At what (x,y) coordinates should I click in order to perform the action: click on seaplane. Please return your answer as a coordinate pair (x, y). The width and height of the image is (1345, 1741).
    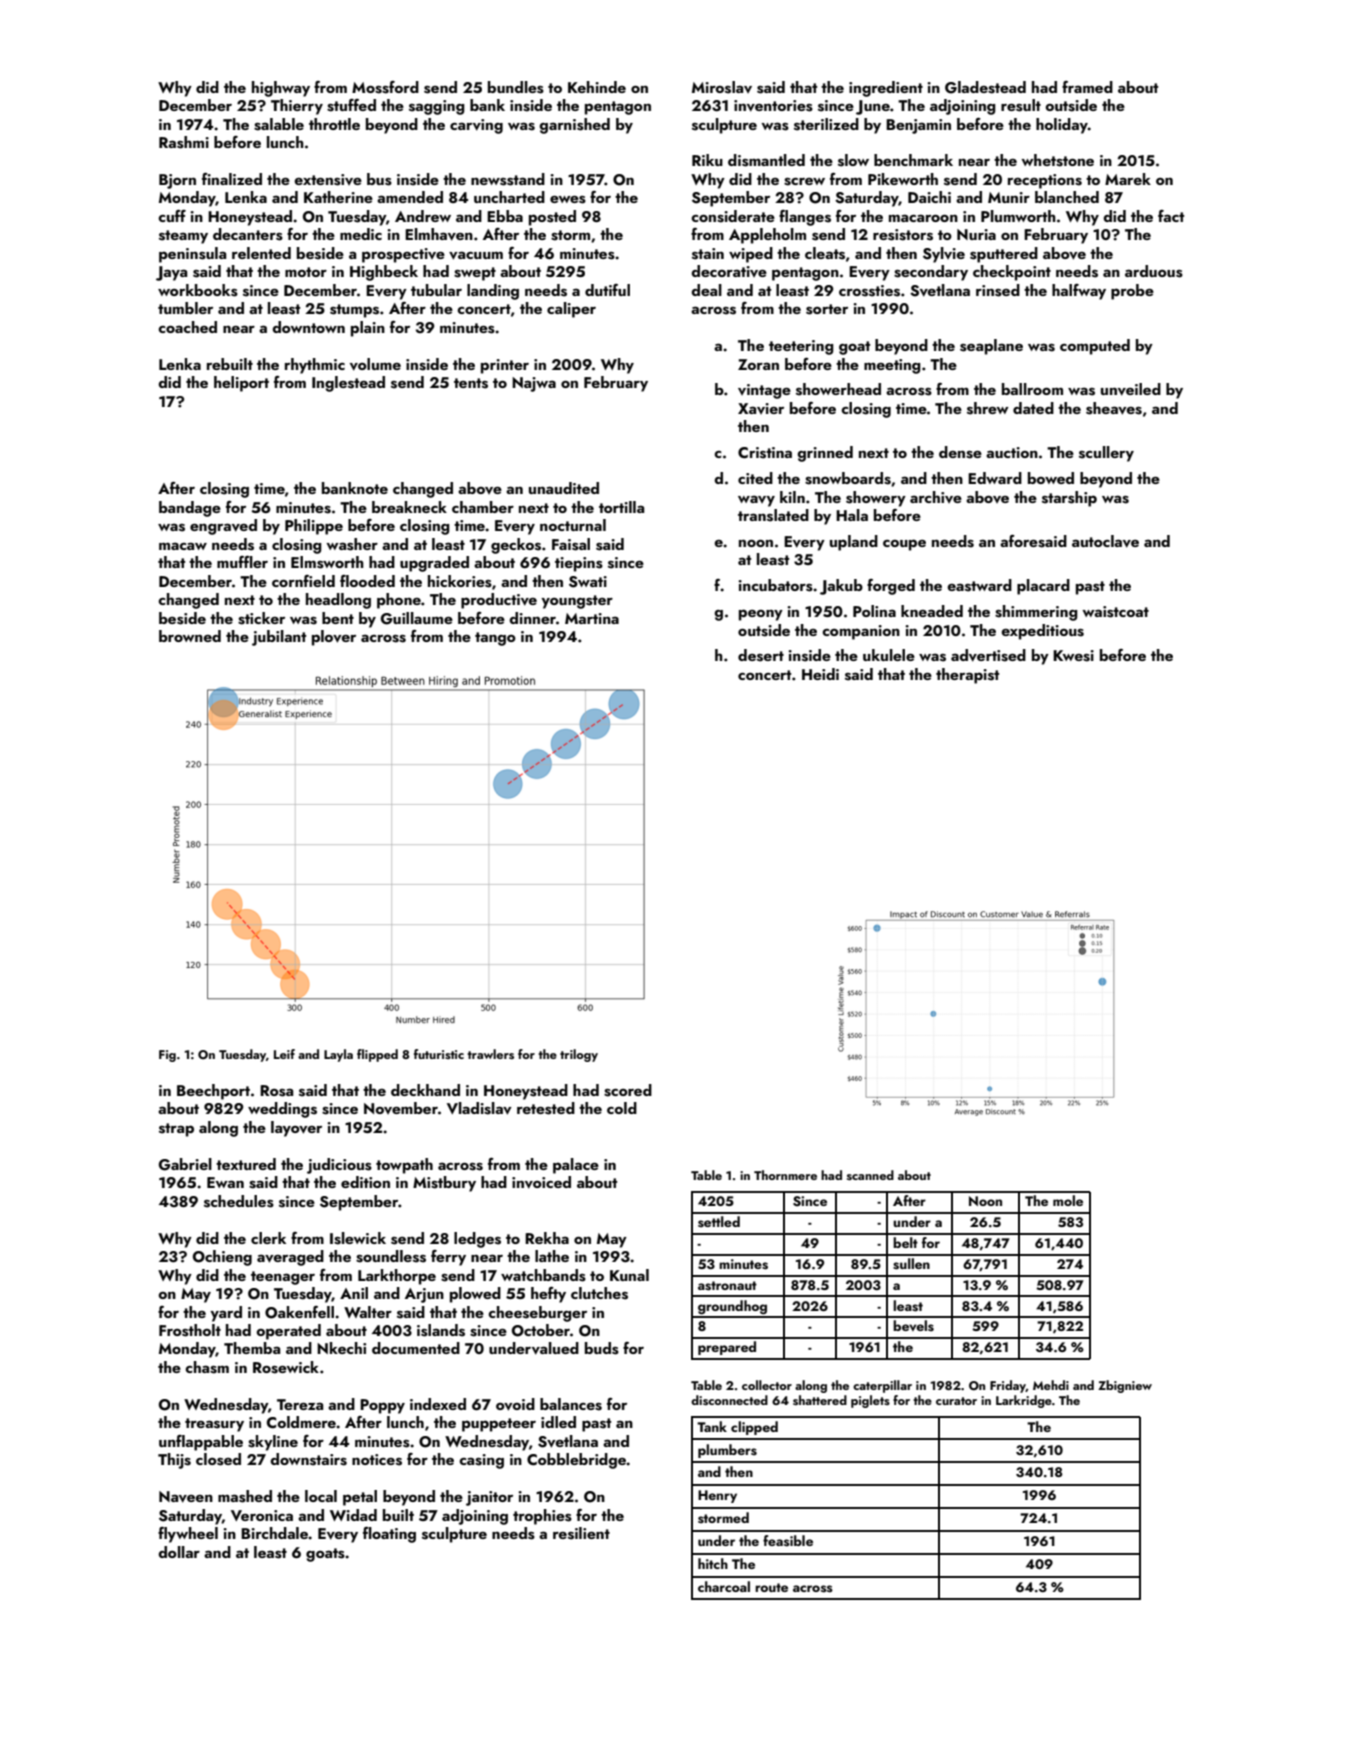
    Looking at the image, I should click on (991, 347).
